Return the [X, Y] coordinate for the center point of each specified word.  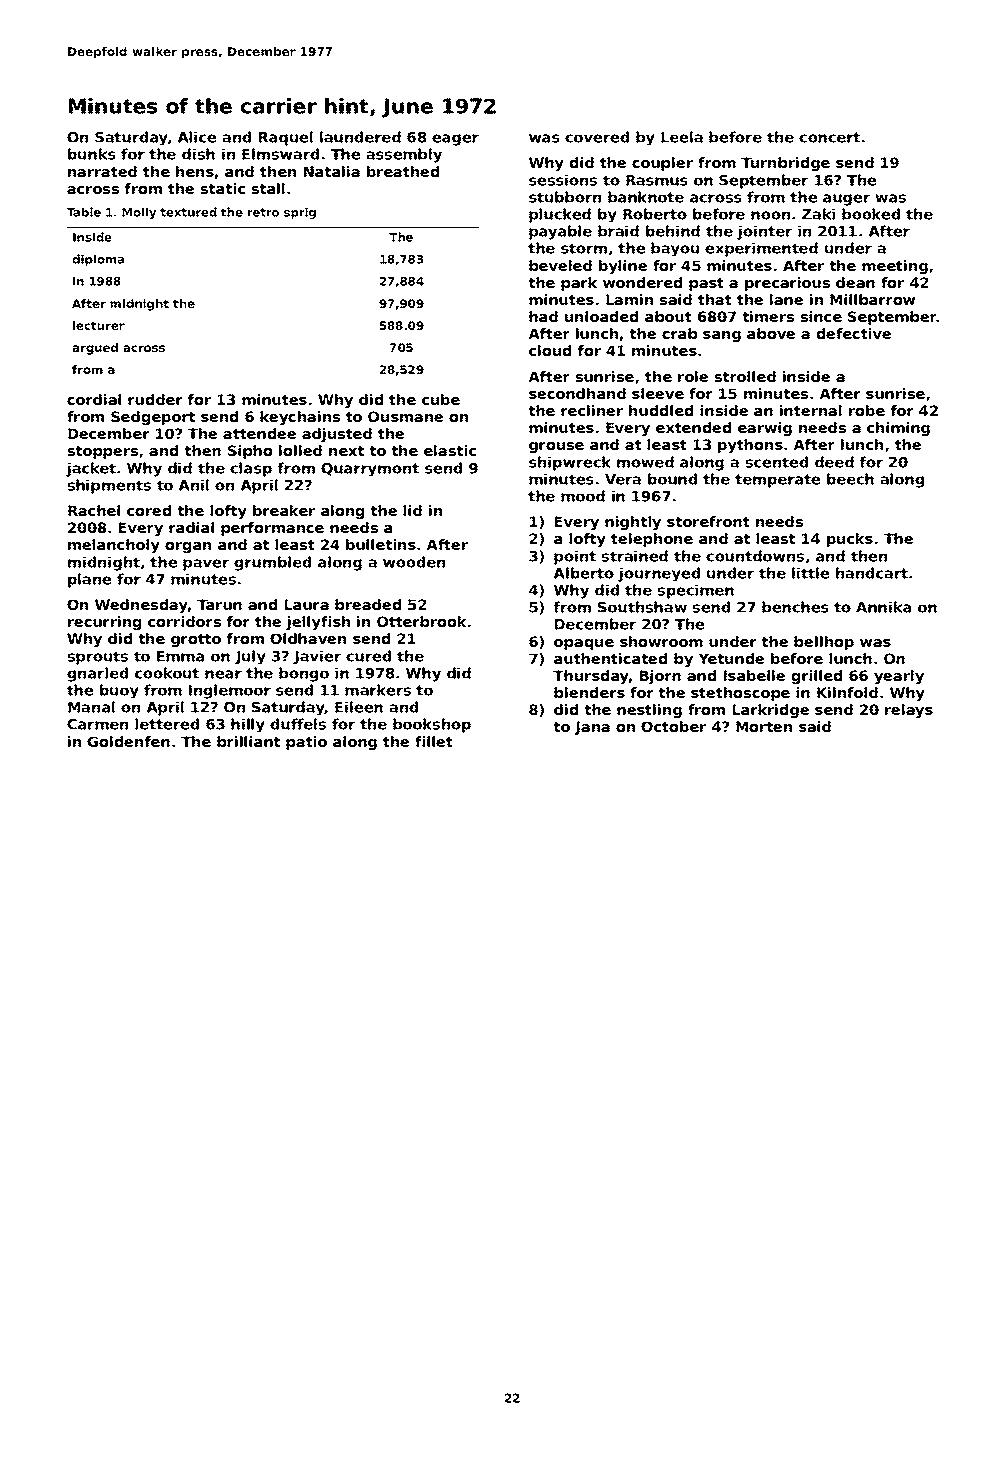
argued [95, 349]
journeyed [659, 574]
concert [829, 137]
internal [811, 410]
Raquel [286, 138]
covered [597, 137]
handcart [872, 573]
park [579, 284]
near [223, 674]
